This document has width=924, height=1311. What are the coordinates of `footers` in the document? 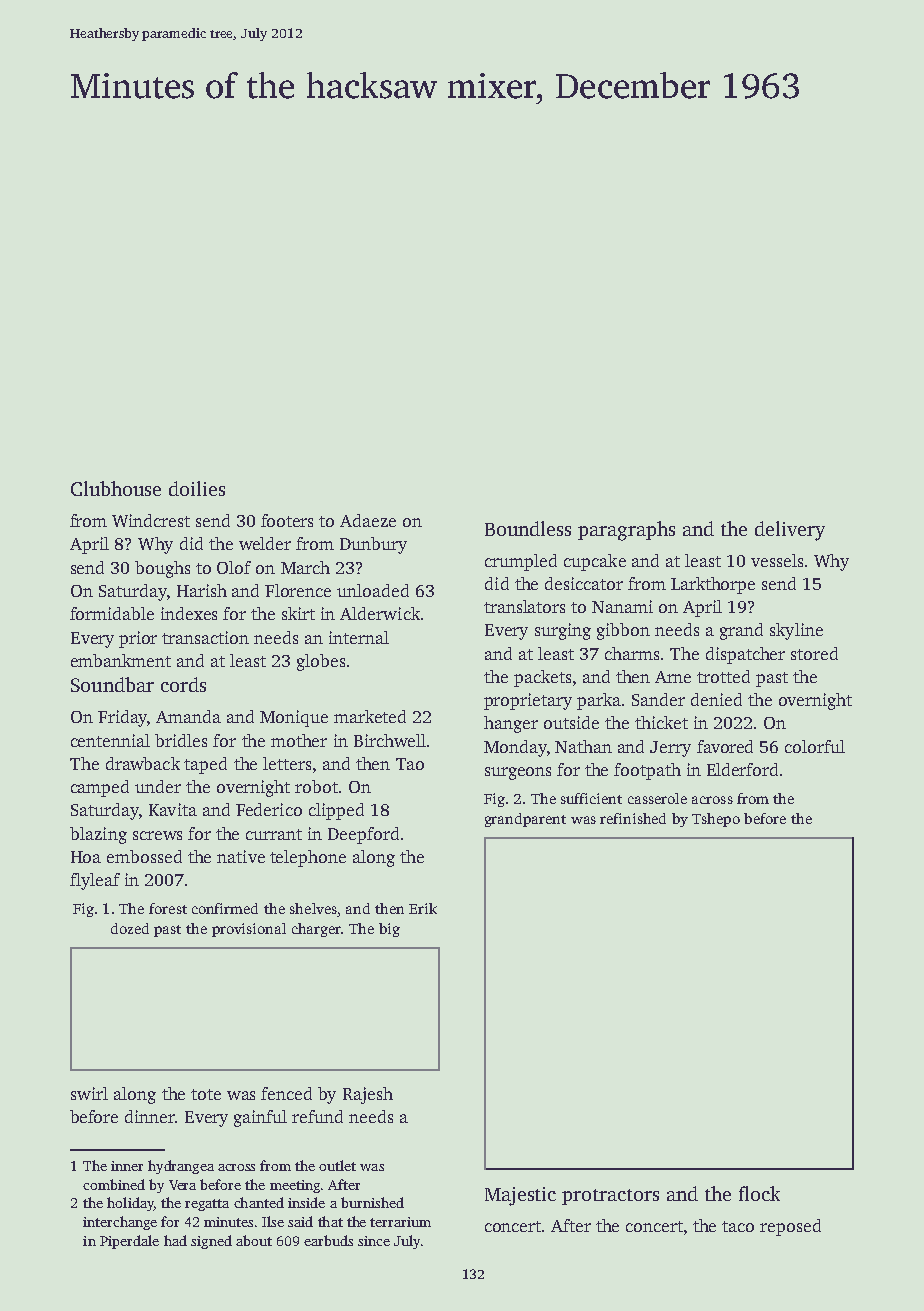 It's located at (287, 520).
